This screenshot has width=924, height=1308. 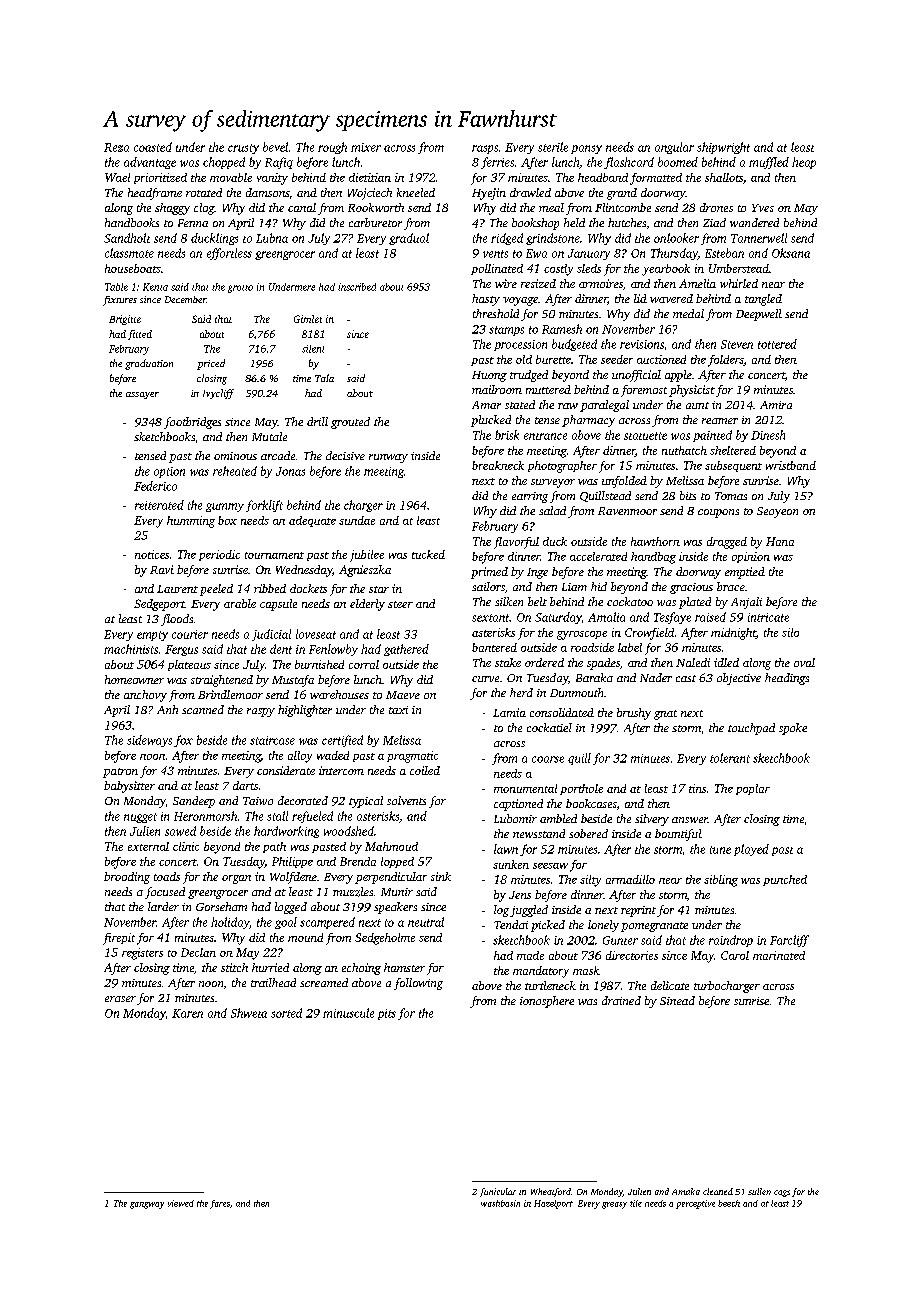 What do you see at coordinates (777, 344) in the screenshot?
I see `tottered` at bounding box center [777, 344].
